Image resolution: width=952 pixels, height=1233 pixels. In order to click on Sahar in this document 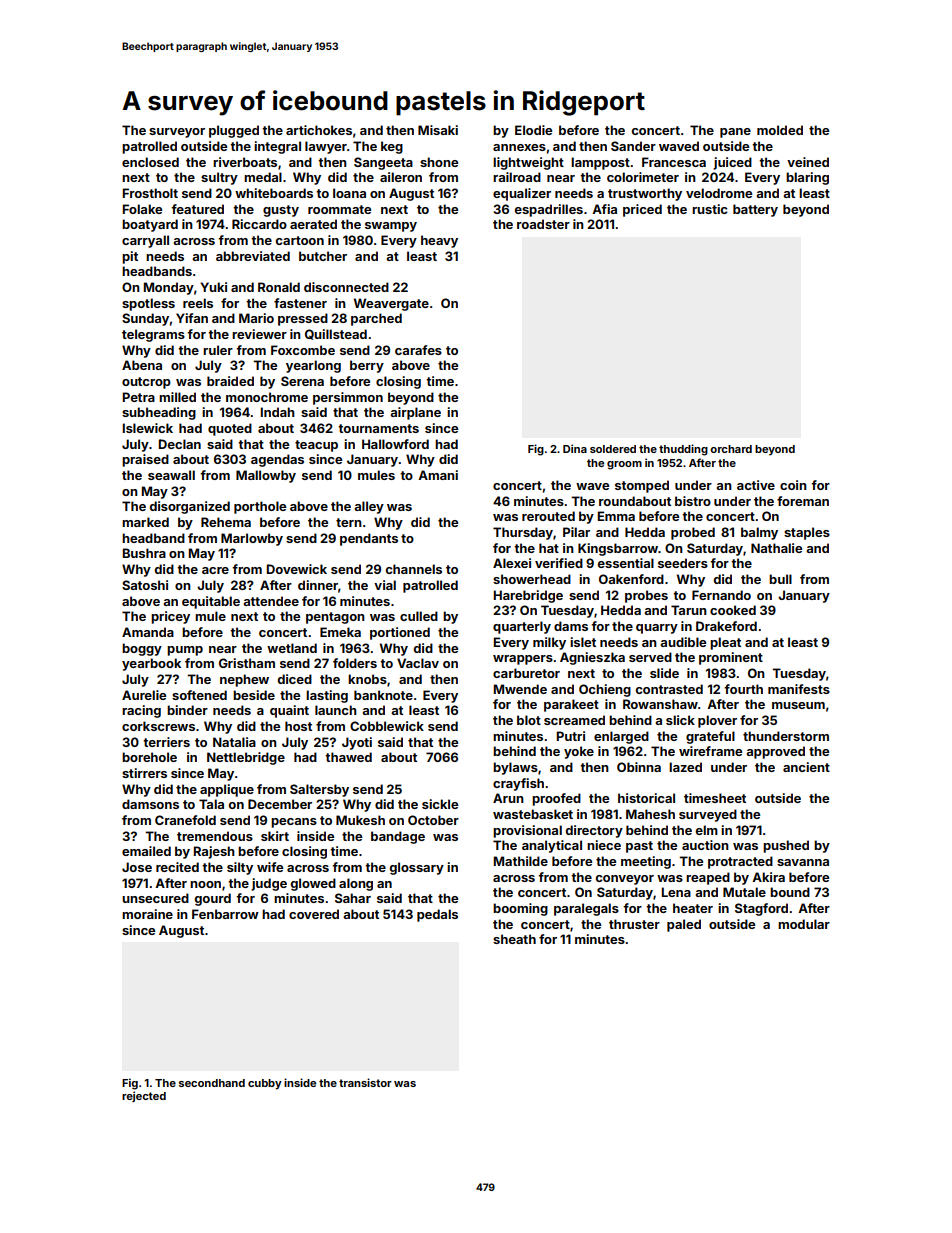, I will do `click(353, 898)`.
